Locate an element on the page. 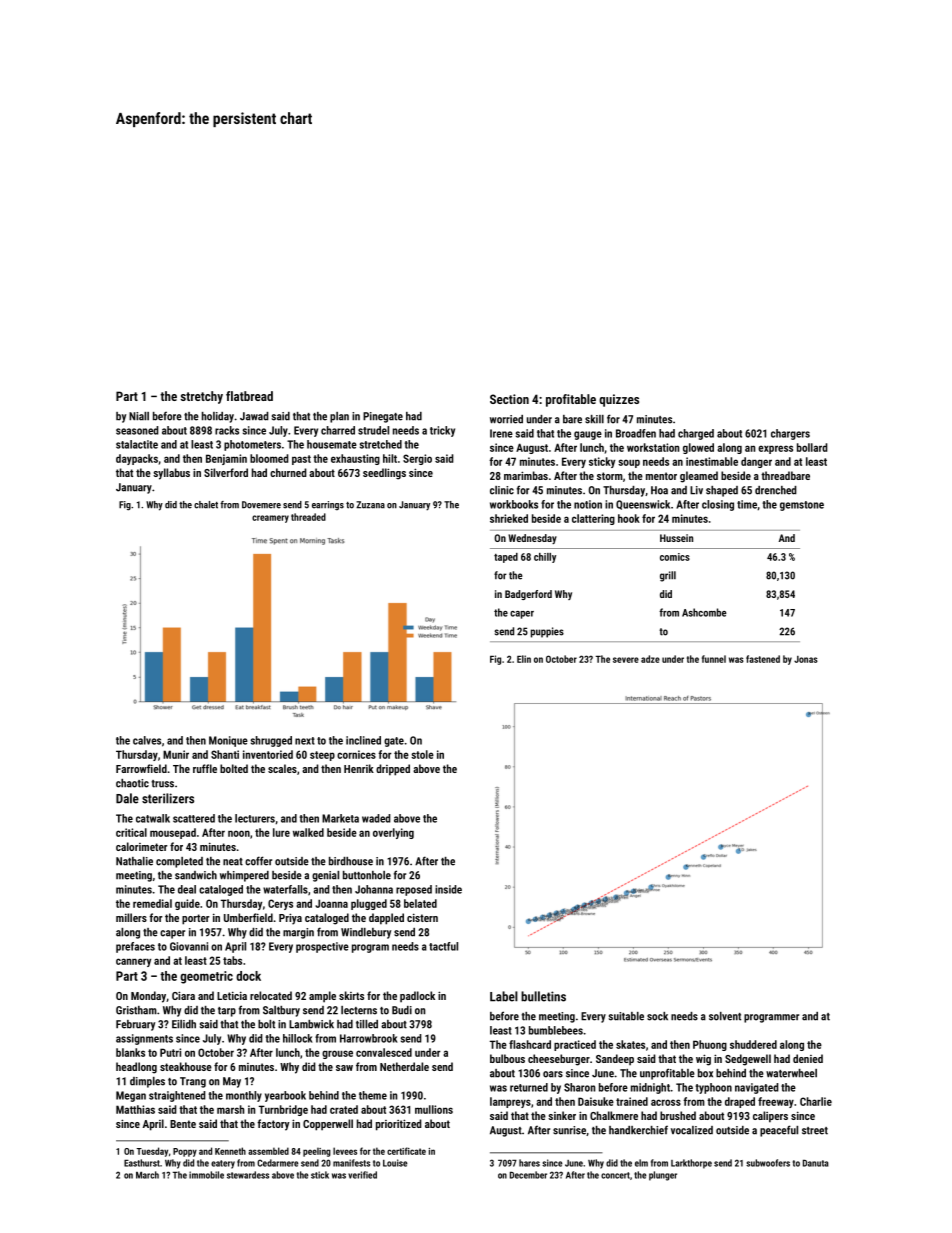 The image size is (952, 1233). inside is located at coordinates (448, 889).
